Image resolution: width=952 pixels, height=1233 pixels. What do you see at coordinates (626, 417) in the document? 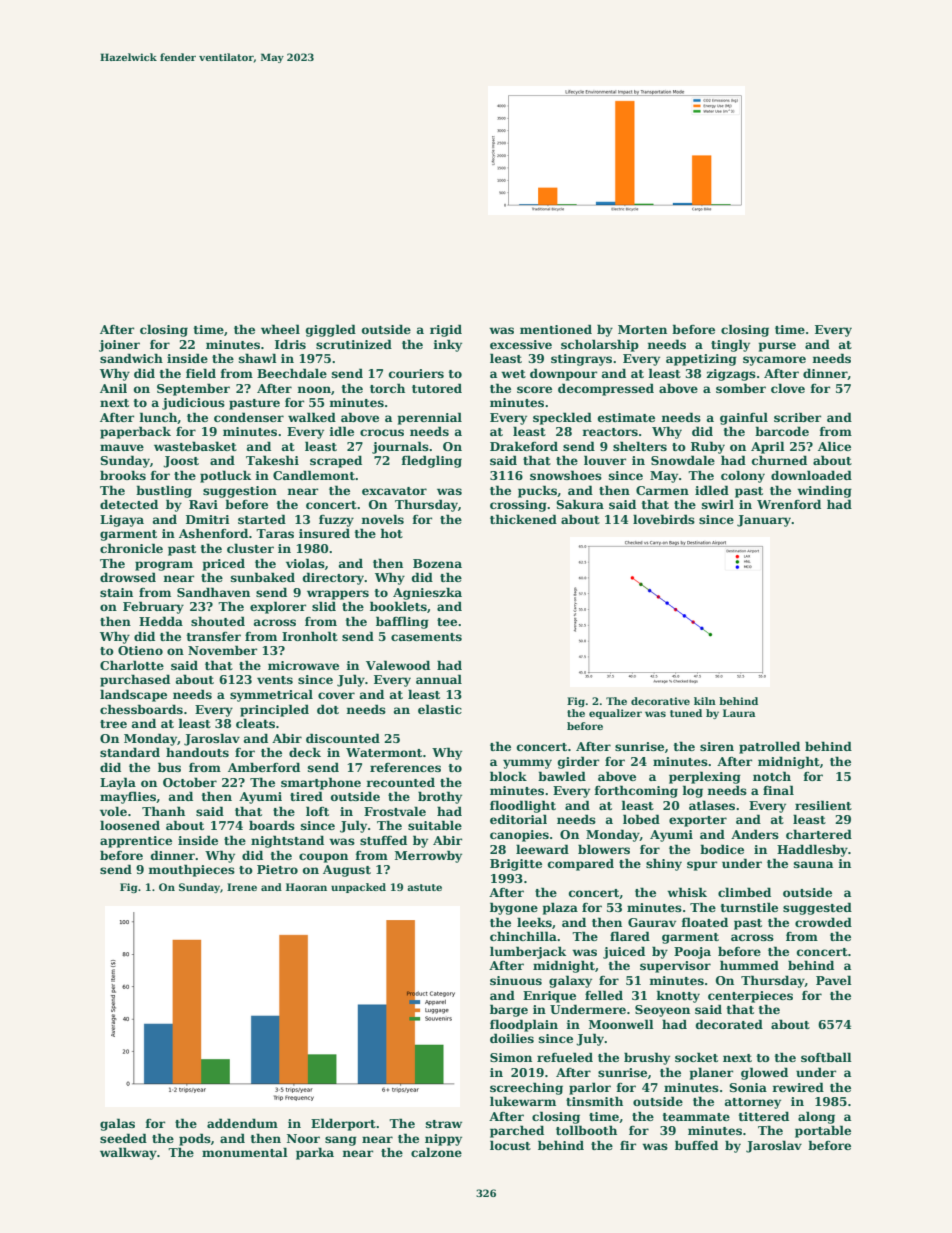
I see `estimate` at bounding box center [626, 417].
